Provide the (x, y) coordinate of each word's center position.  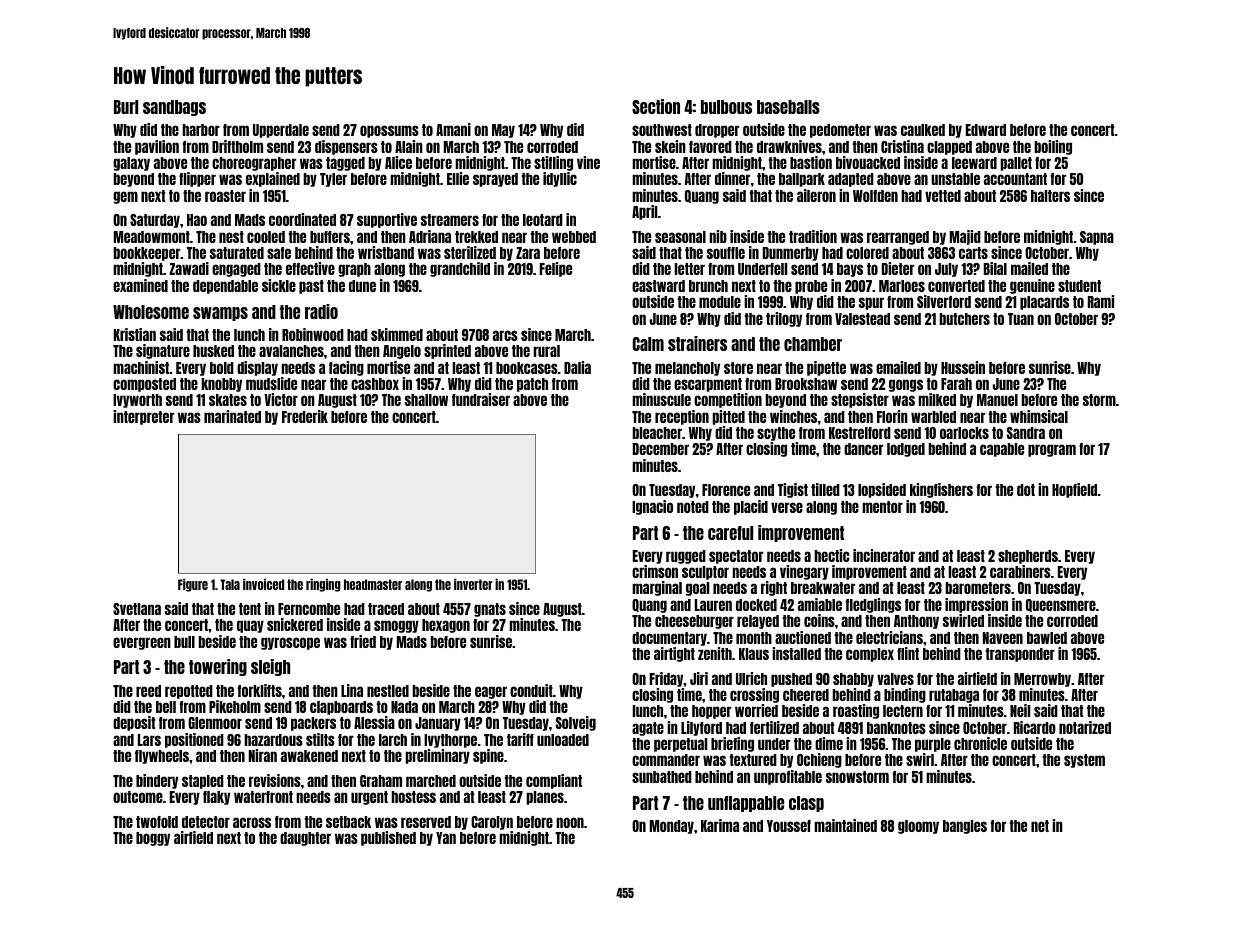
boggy (153, 839)
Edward (986, 130)
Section (656, 106)
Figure (193, 585)
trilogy (784, 319)
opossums (389, 131)
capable (1002, 450)
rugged (686, 557)
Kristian (135, 334)
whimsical (1039, 416)
